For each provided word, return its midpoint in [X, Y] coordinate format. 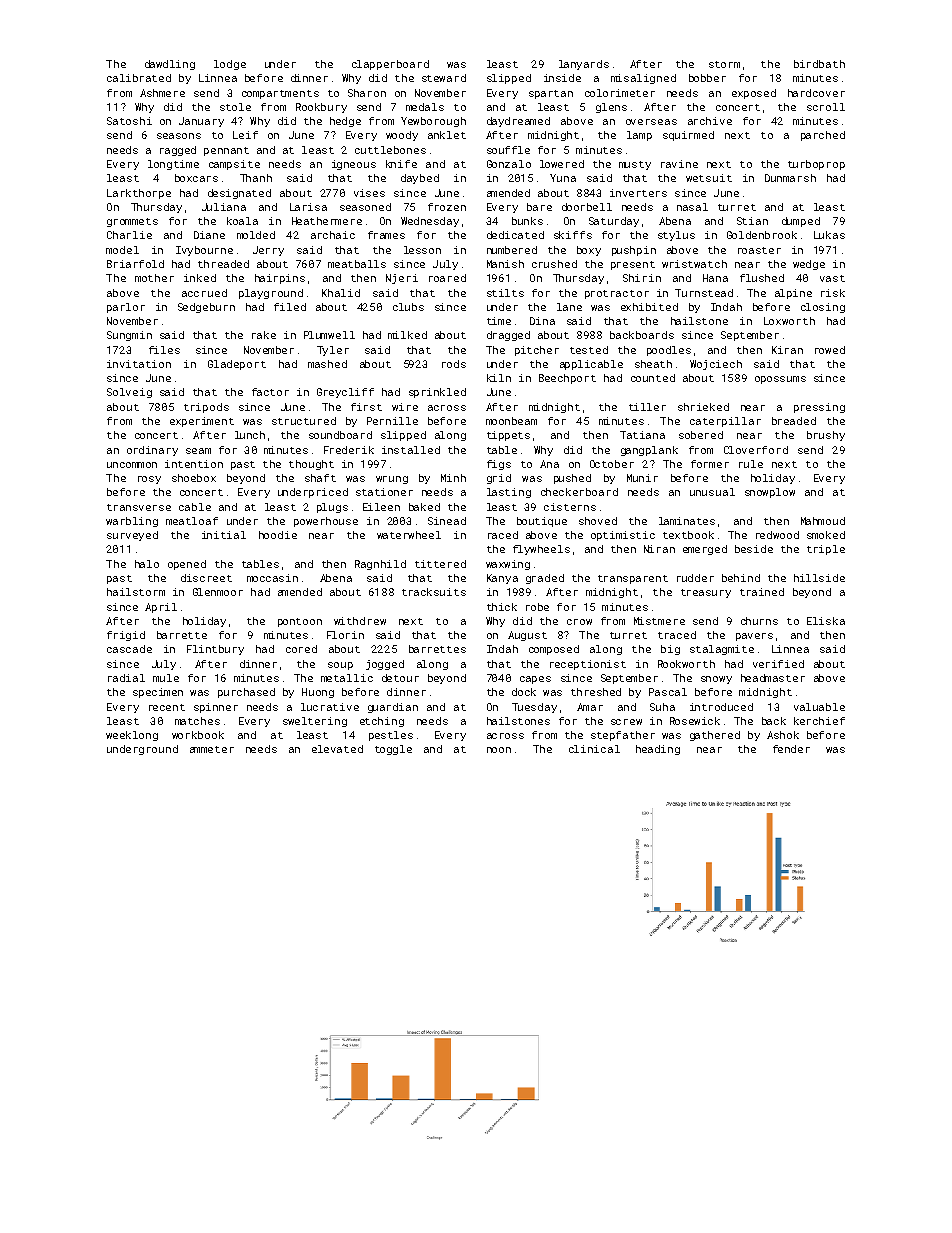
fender [791, 749]
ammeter [212, 749]
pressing [819, 408]
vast [832, 278]
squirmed [688, 136]
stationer [384, 492]
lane [569, 307]
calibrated [139, 78]
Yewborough [433, 122]
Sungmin [129, 336]
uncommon [132, 465]
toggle [393, 750]
